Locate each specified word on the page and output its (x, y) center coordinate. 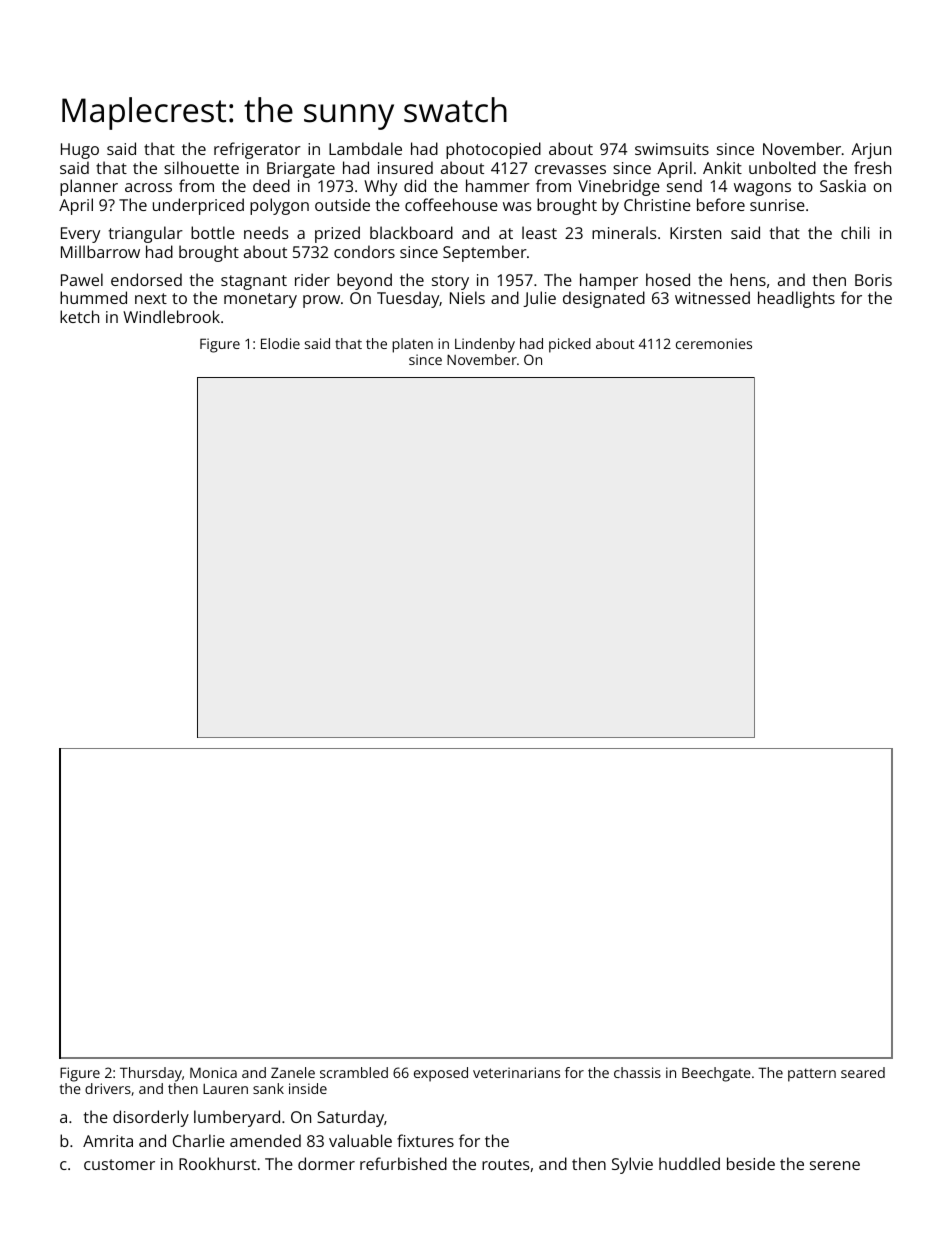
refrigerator (257, 150)
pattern (812, 1075)
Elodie (280, 343)
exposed (441, 1074)
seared (863, 1072)
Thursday (151, 1074)
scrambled (354, 1072)
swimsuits (672, 149)
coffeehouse (451, 204)
